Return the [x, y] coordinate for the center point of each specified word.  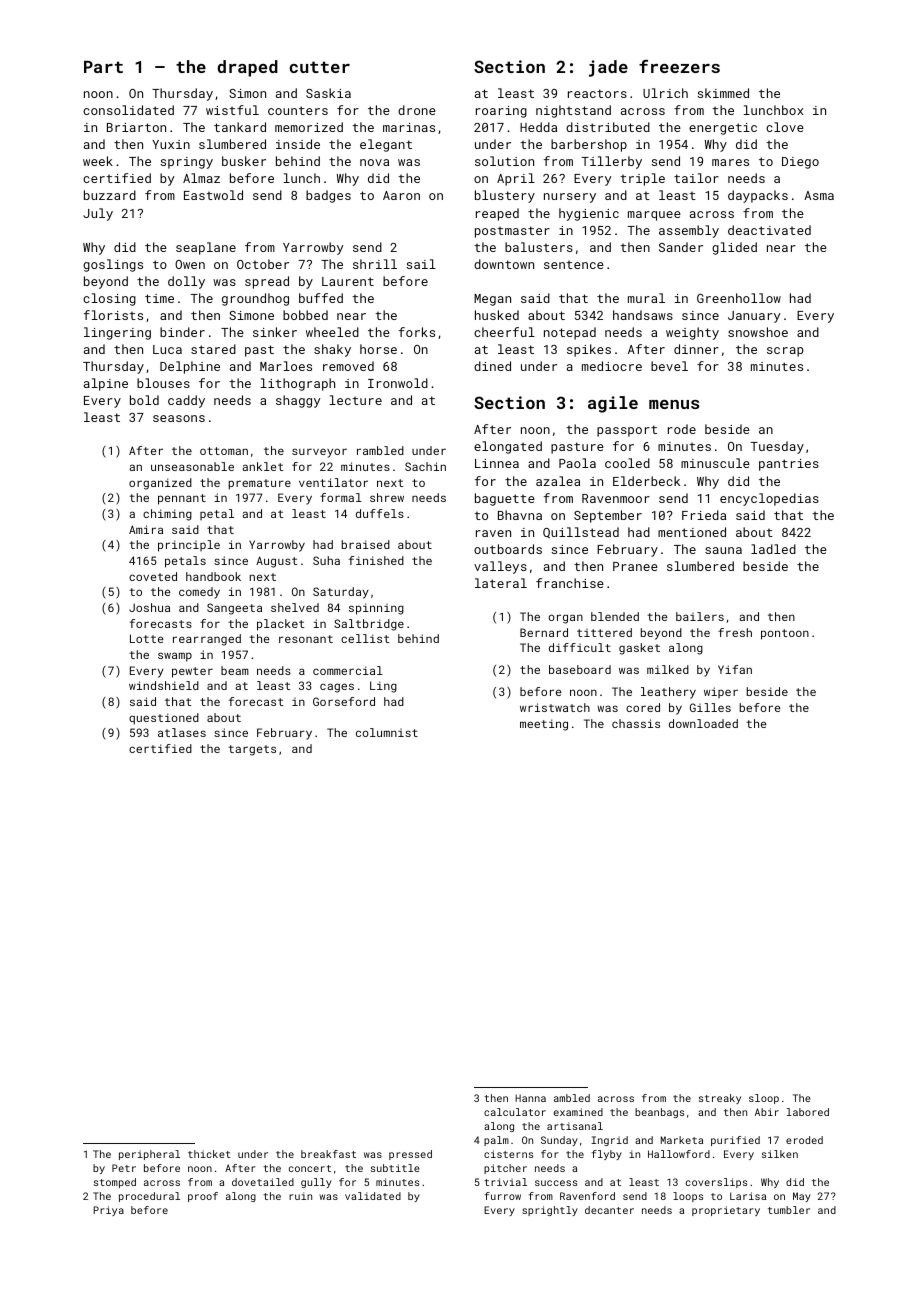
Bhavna [520, 515]
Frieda [704, 515]
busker [244, 161]
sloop [764, 1099]
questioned [164, 719]
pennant [182, 499]
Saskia [328, 93]
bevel [669, 366]
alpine [106, 384]
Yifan [735, 669]
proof [203, 1197]
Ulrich [665, 93]
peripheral [149, 1155]
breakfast [328, 1154]
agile [613, 404]
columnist [387, 732]
